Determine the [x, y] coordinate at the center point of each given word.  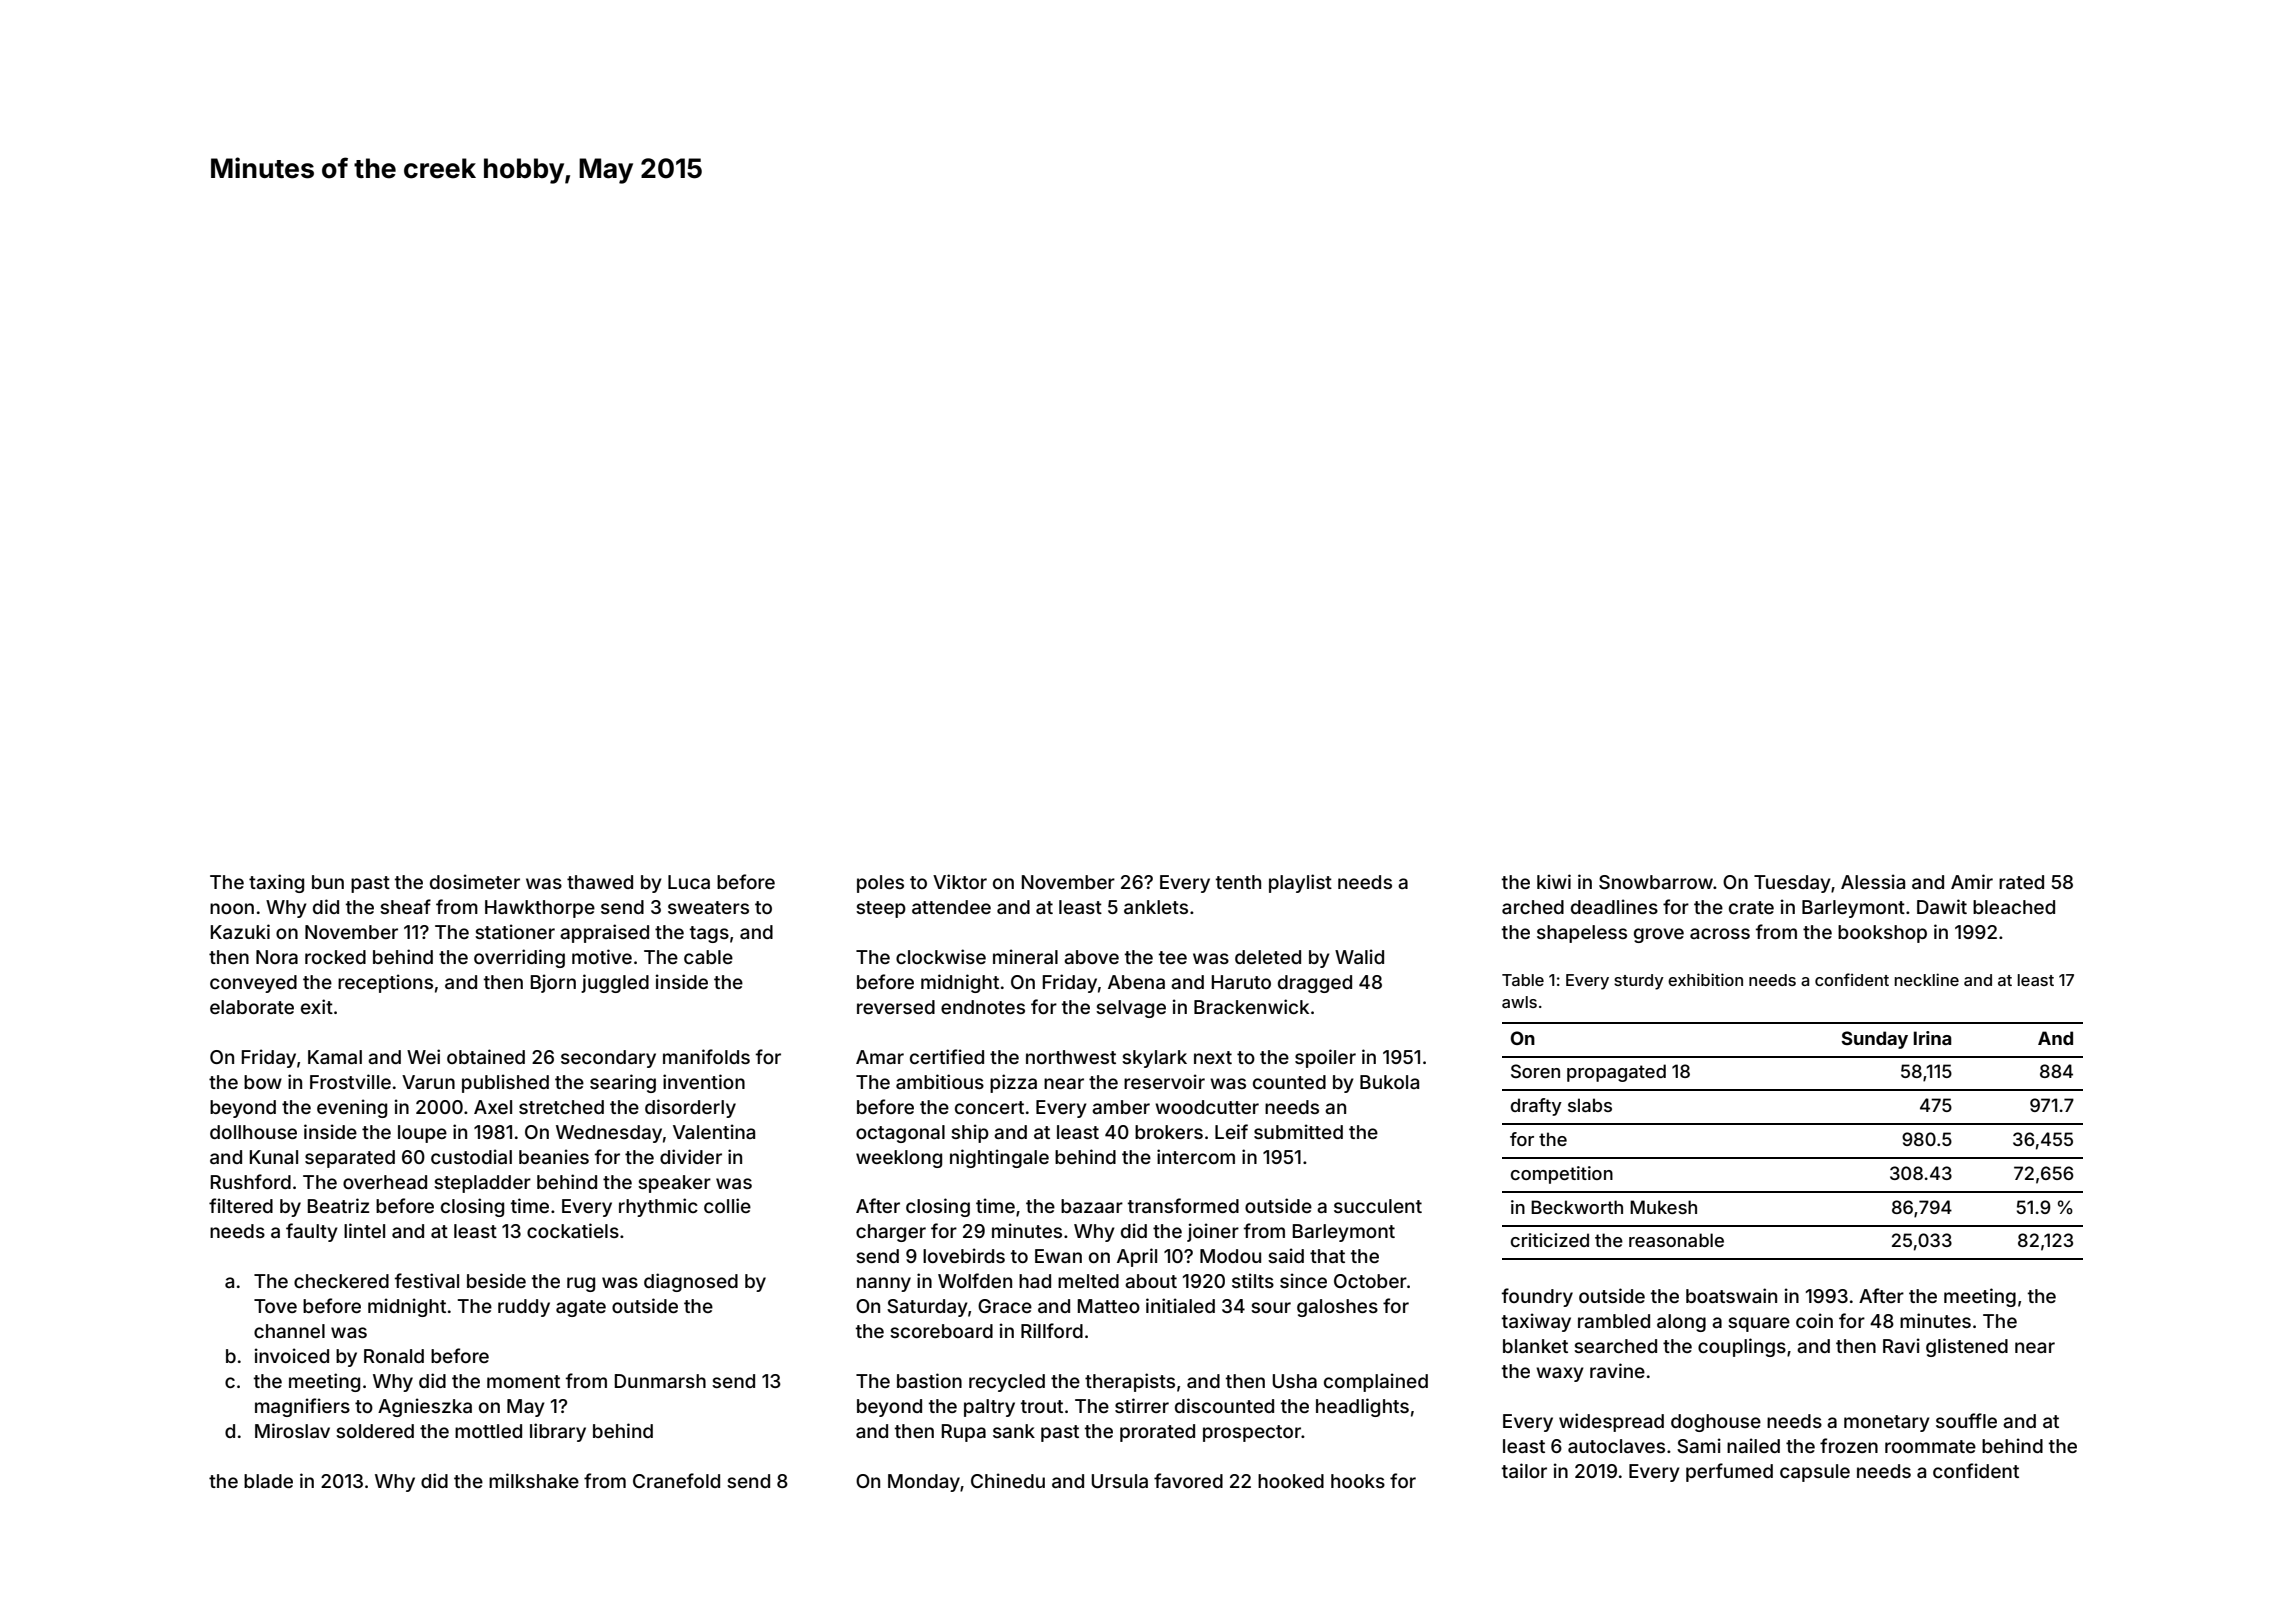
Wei [423, 1056]
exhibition [1705, 979]
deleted [1268, 957]
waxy [1560, 1374]
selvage [1131, 1009]
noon [232, 908]
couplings [1742, 1347]
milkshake [534, 1480]
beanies [554, 1156]
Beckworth [1577, 1207]
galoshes [1337, 1308]
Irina [1933, 1038]
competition [1562, 1175]
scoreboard [941, 1331]
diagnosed [691, 1282]
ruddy [524, 1308]
